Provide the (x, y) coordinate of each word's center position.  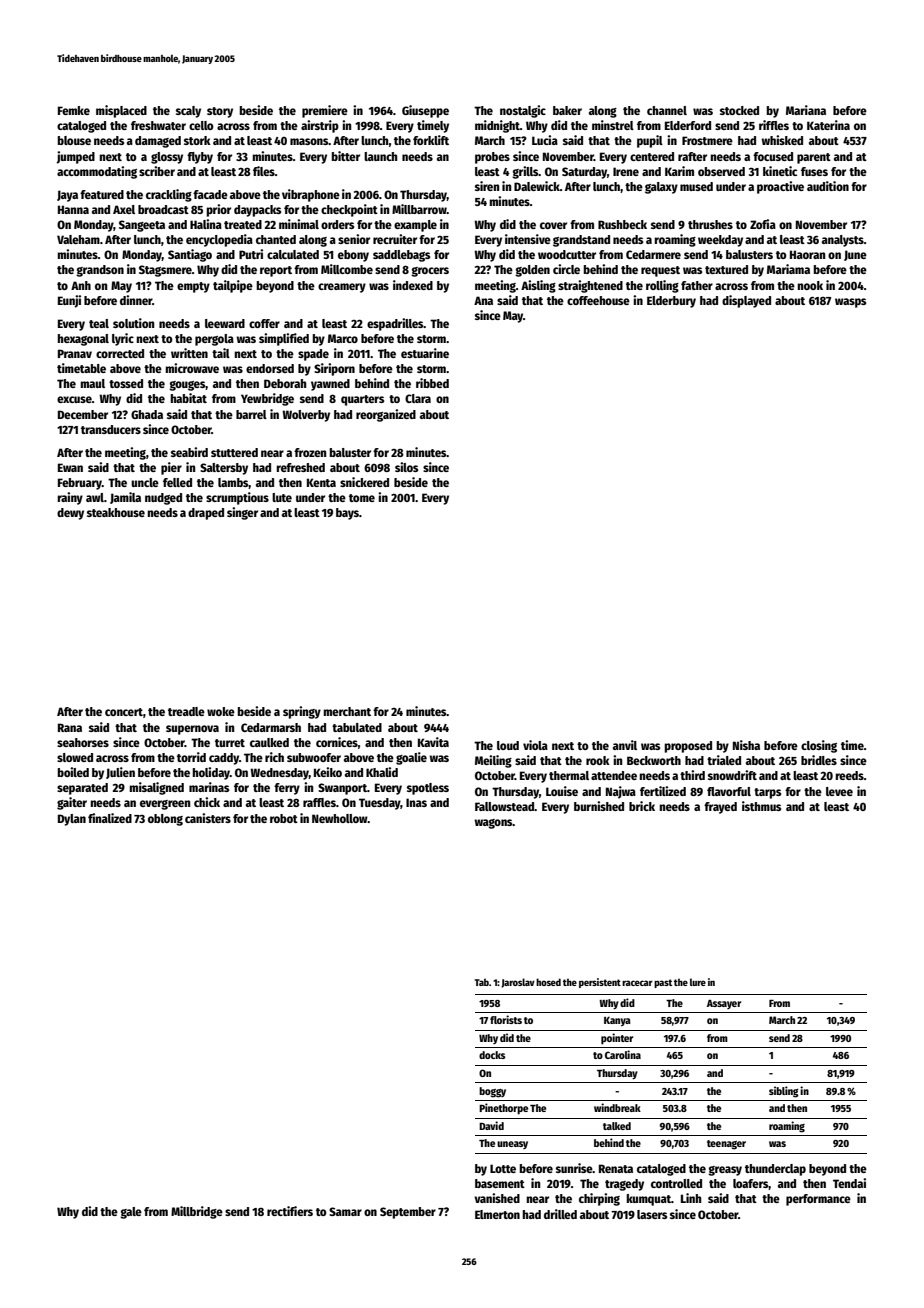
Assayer (724, 1004)
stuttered (234, 452)
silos (406, 467)
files (264, 171)
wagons (493, 824)
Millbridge (197, 1212)
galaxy (661, 188)
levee (839, 791)
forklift (431, 140)
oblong (165, 820)
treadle (186, 711)
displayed (746, 301)
